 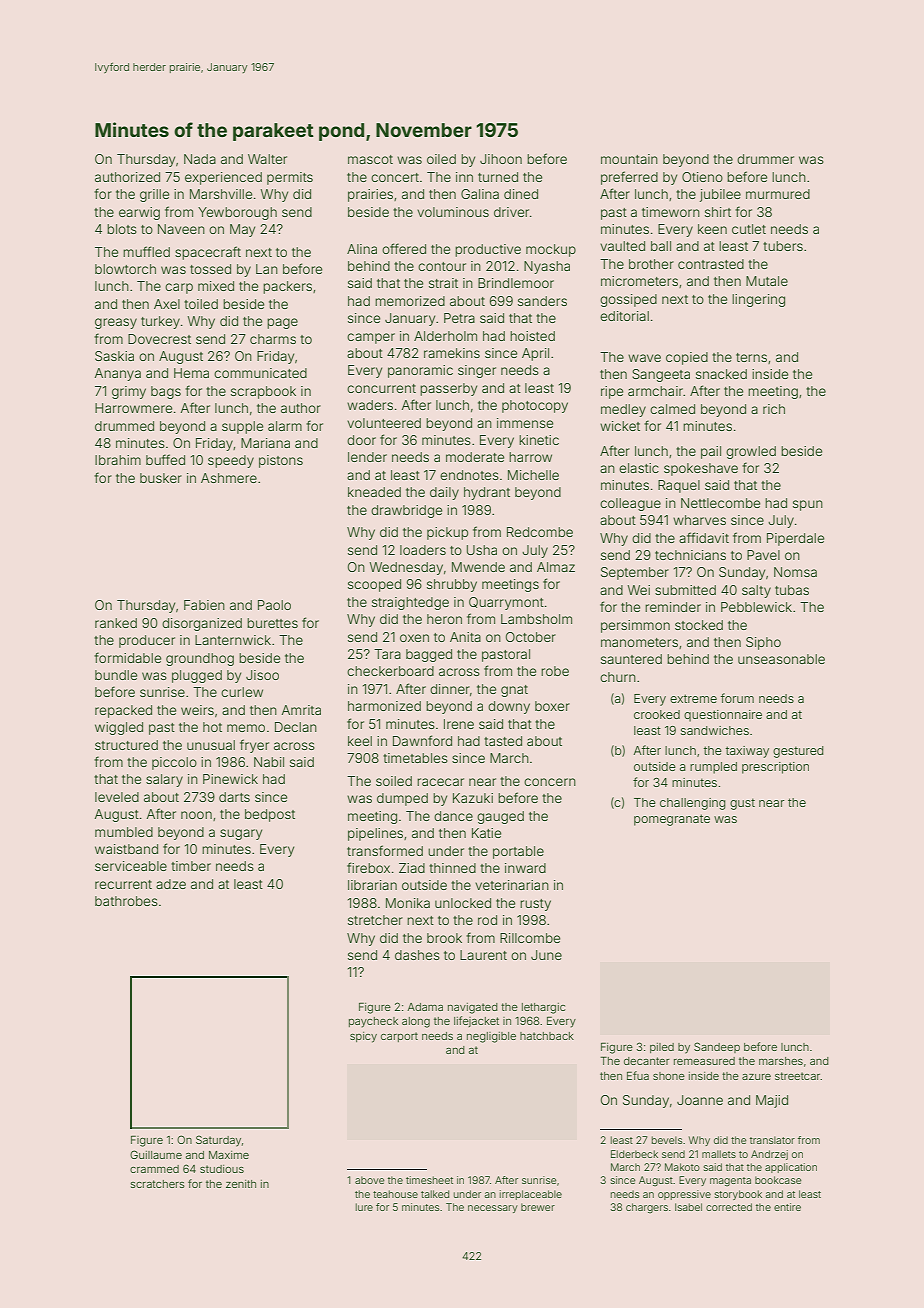 What do you see at coordinates (242, 230) in the image?
I see `May` at bounding box center [242, 230].
